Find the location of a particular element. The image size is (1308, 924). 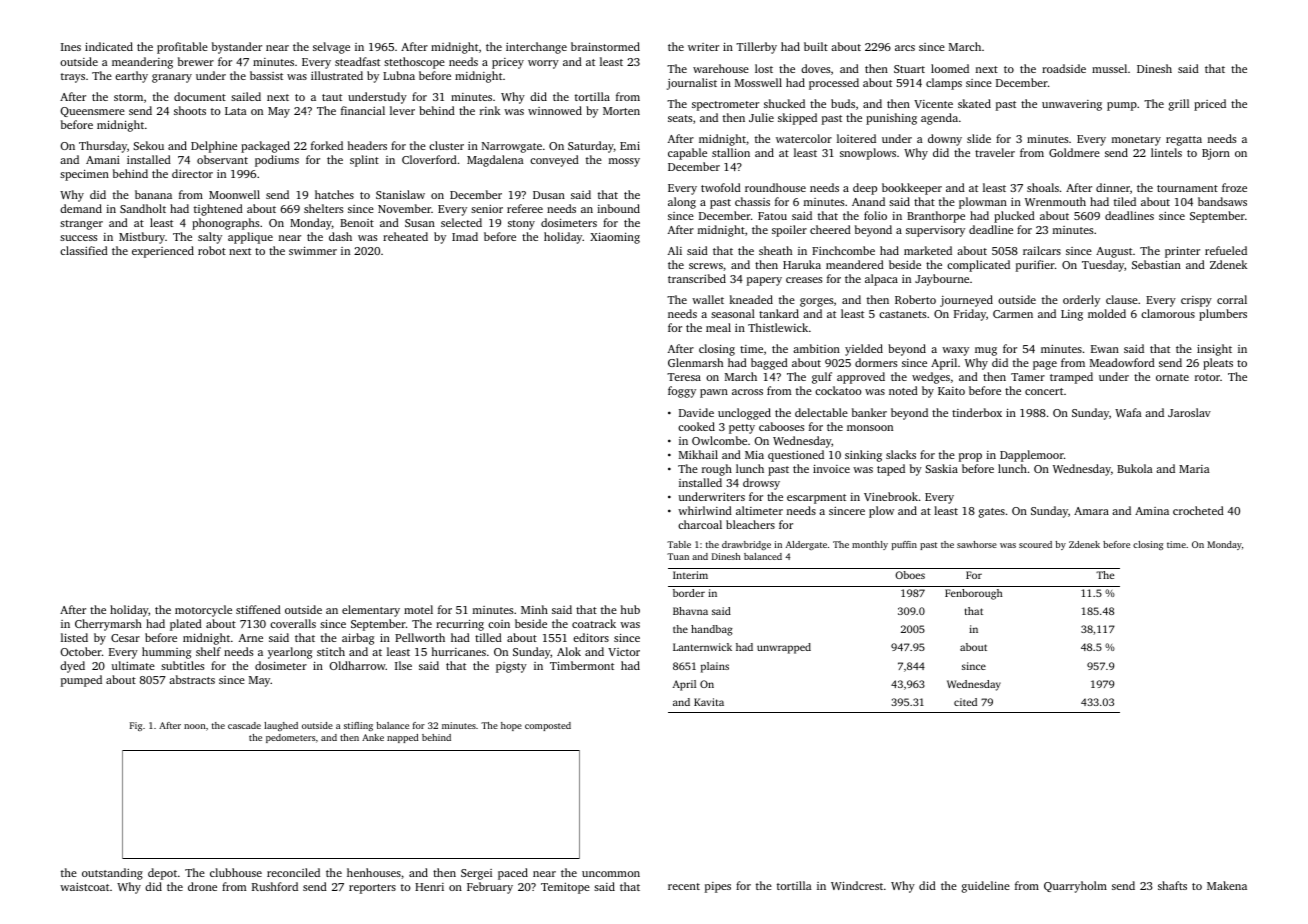

unwrapped is located at coordinates (784, 648).
